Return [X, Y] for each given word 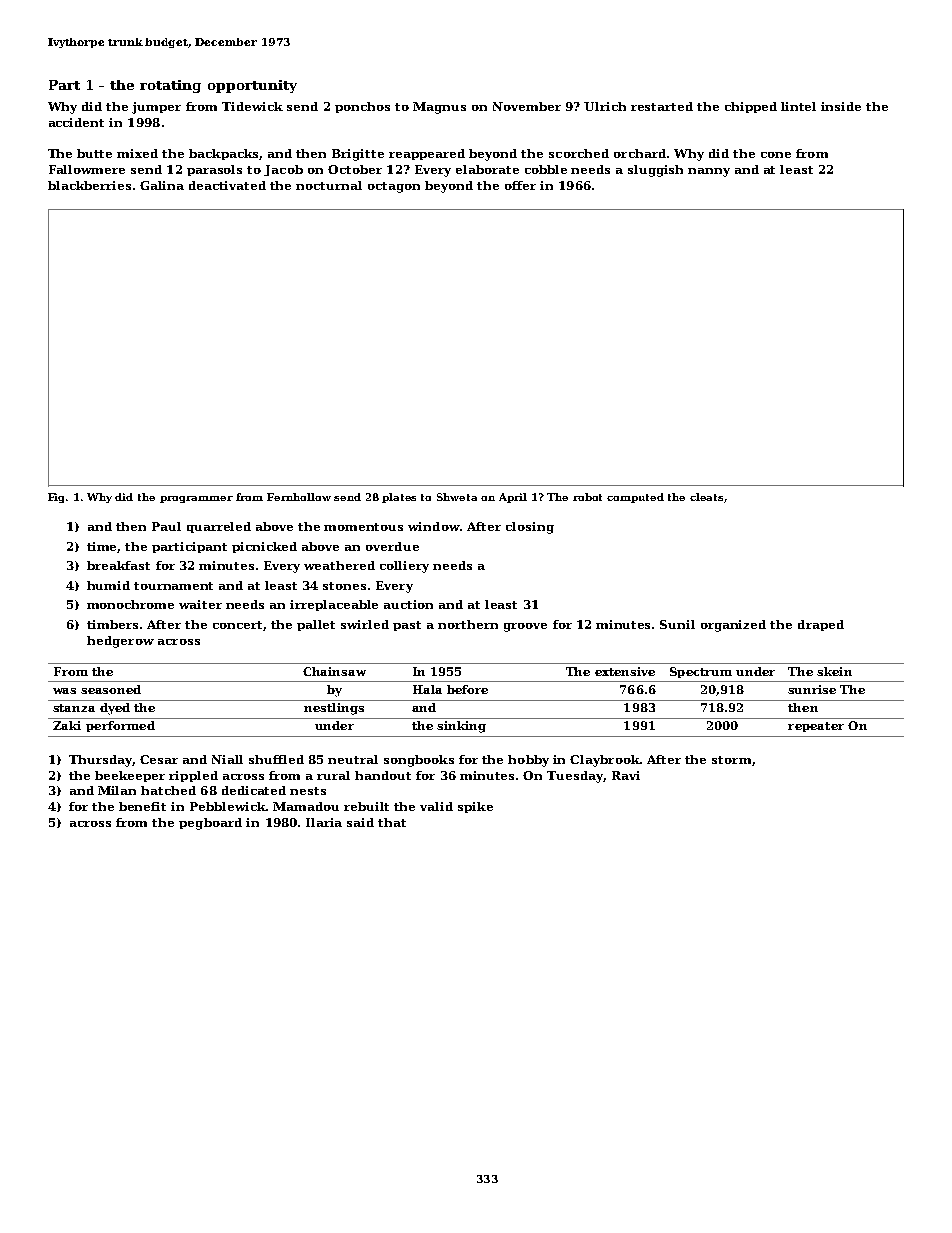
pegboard [210, 824]
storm [731, 760]
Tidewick [252, 106]
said [360, 822]
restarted [662, 106]
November [527, 106]
